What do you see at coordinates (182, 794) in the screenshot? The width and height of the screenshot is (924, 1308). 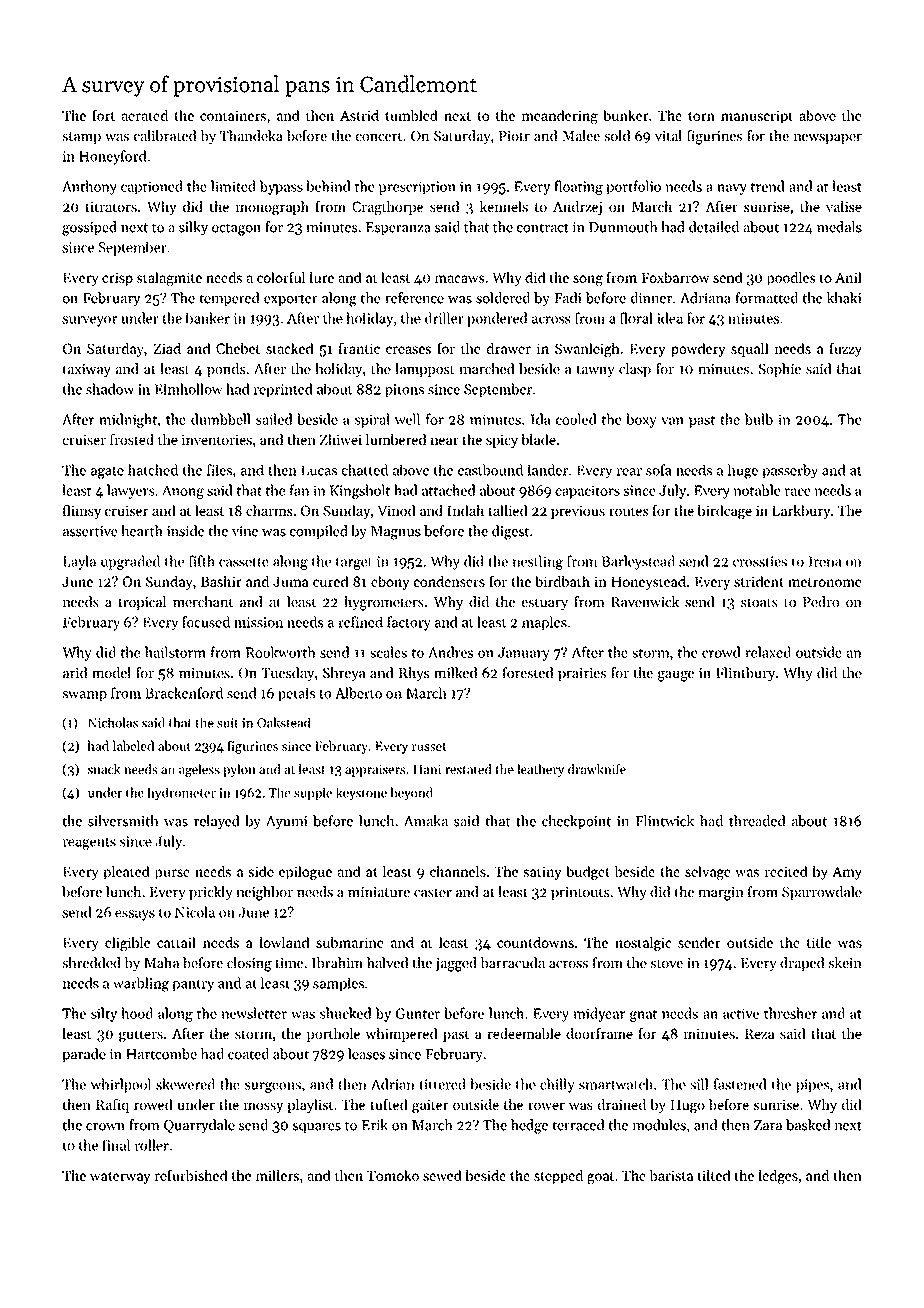 I see `hydrometer` at bounding box center [182, 794].
